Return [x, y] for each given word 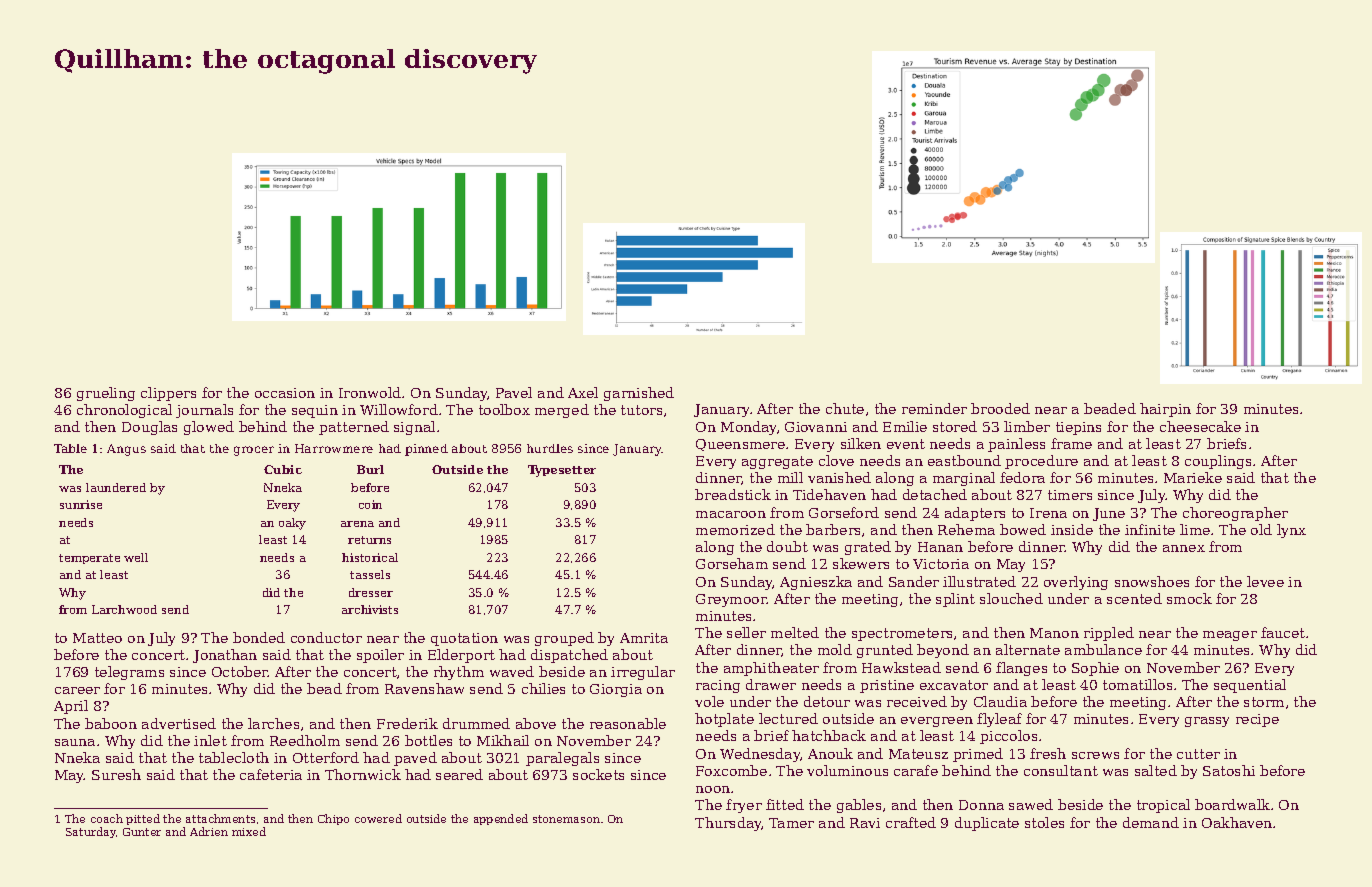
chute [845, 408]
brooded [1000, 408]
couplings [1218, 462]
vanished [839, 477]
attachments [220, 818]
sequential [1250, 686]
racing [718, 686]
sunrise [81, 504]
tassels [370, 574]
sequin [315, 411]
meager [1230, 636]
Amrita [644, 638]
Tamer [791, 823]
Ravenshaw [424, 688]
